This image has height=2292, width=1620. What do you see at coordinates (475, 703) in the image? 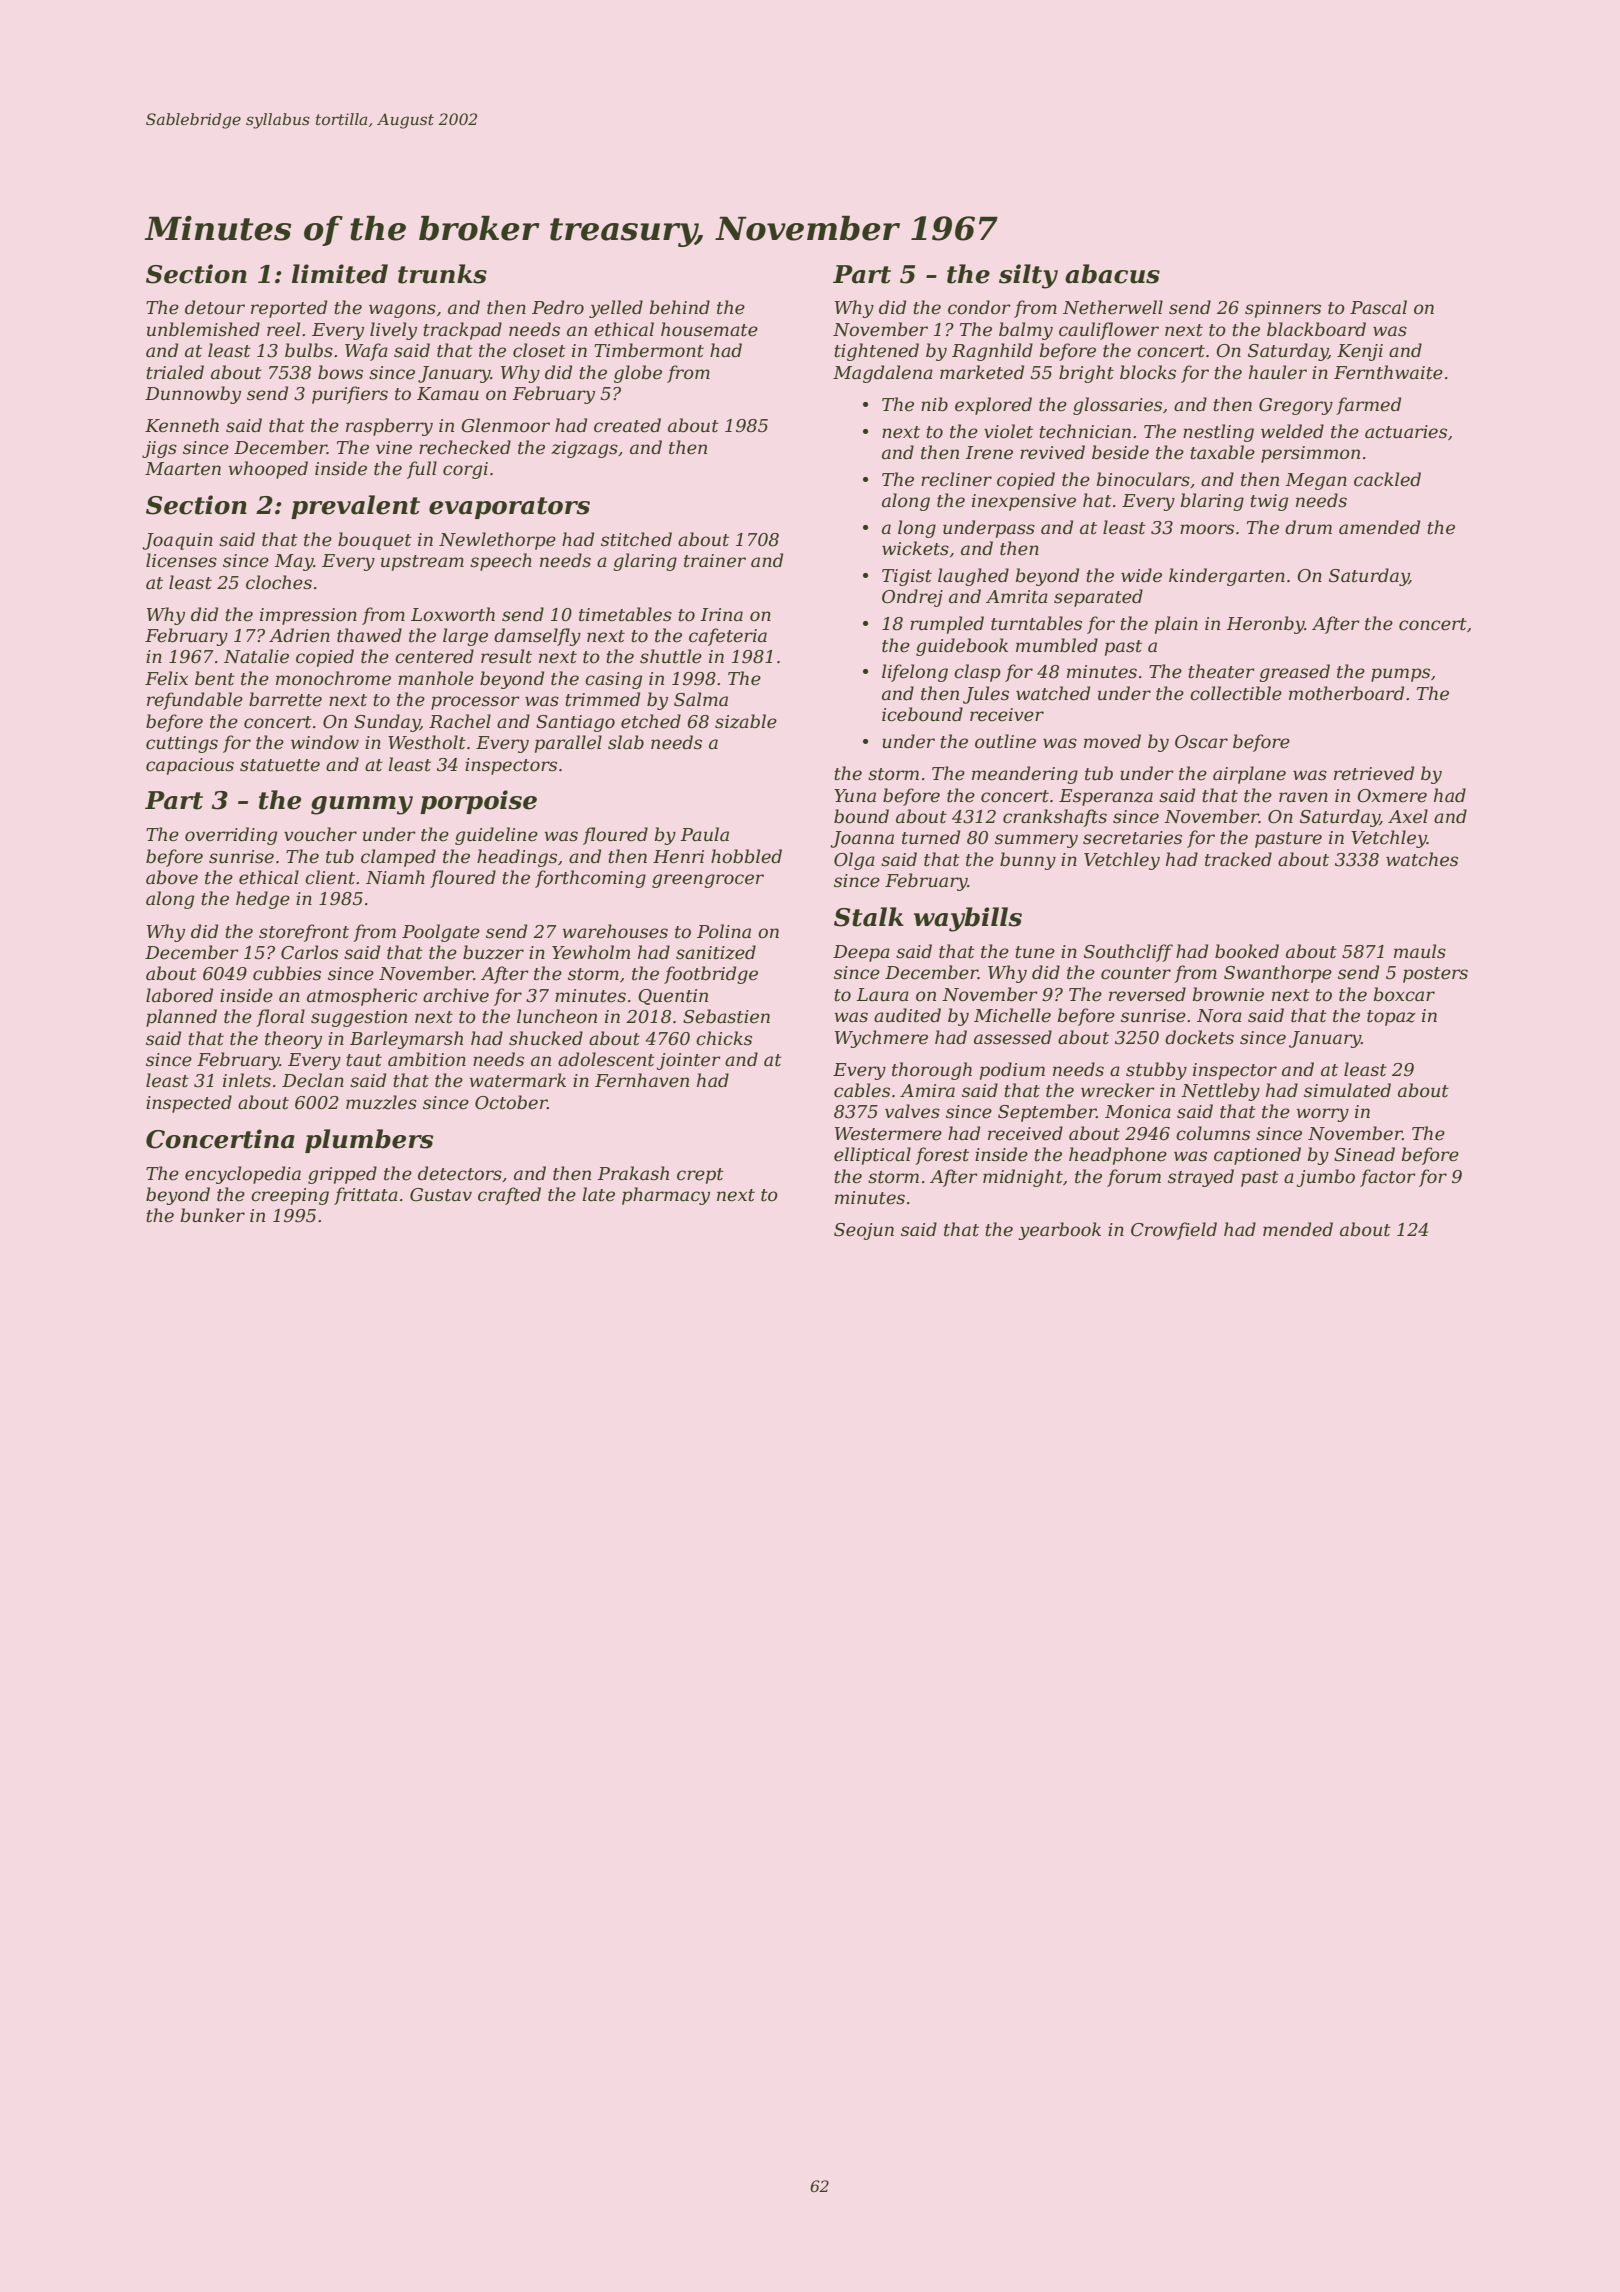
I see `processor` at bounding box center [475, 703].
